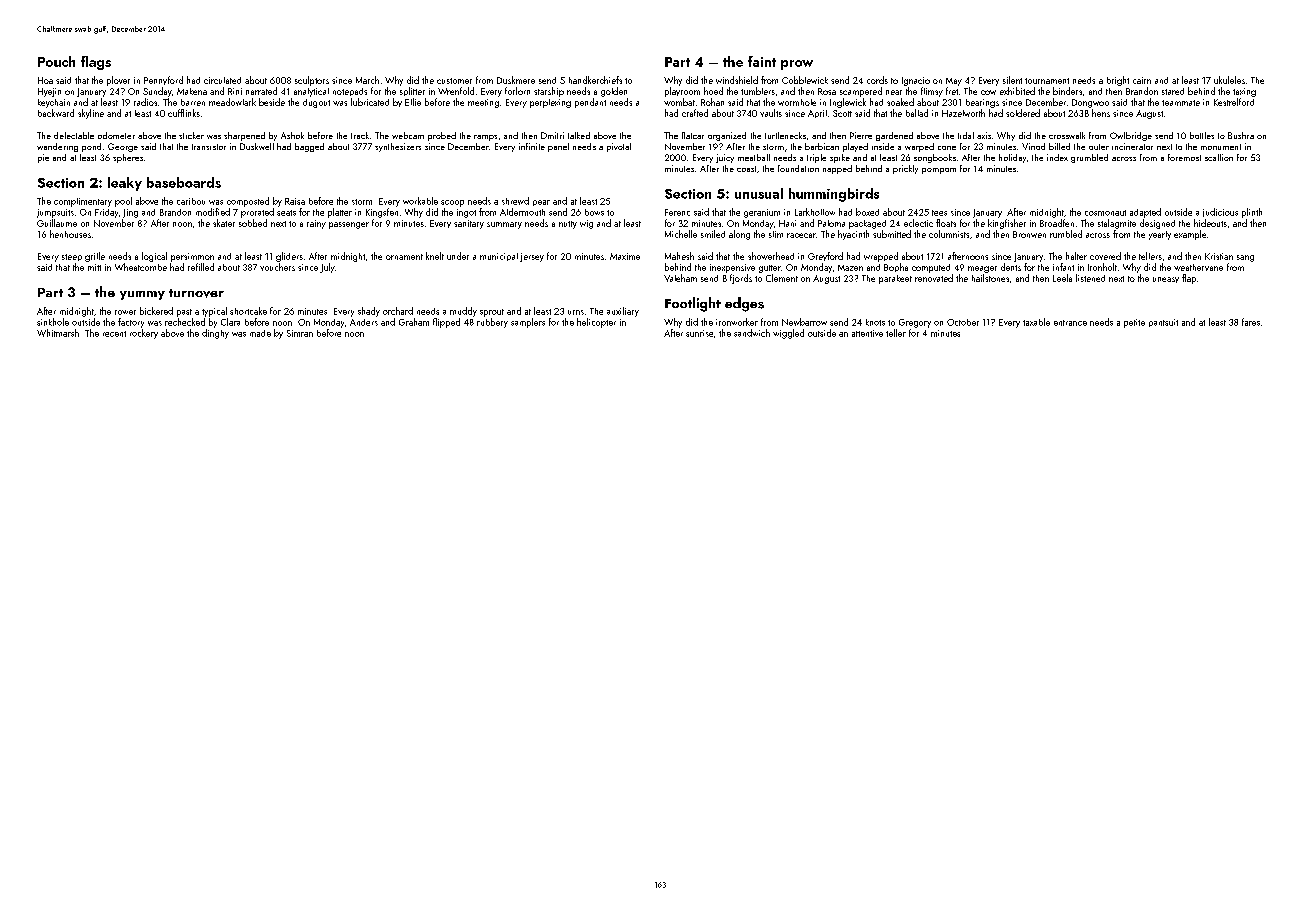 This page has height=924, width=1308. Describe the element at coordinates (349, 225) in the page. I see `passenger` at that location.
